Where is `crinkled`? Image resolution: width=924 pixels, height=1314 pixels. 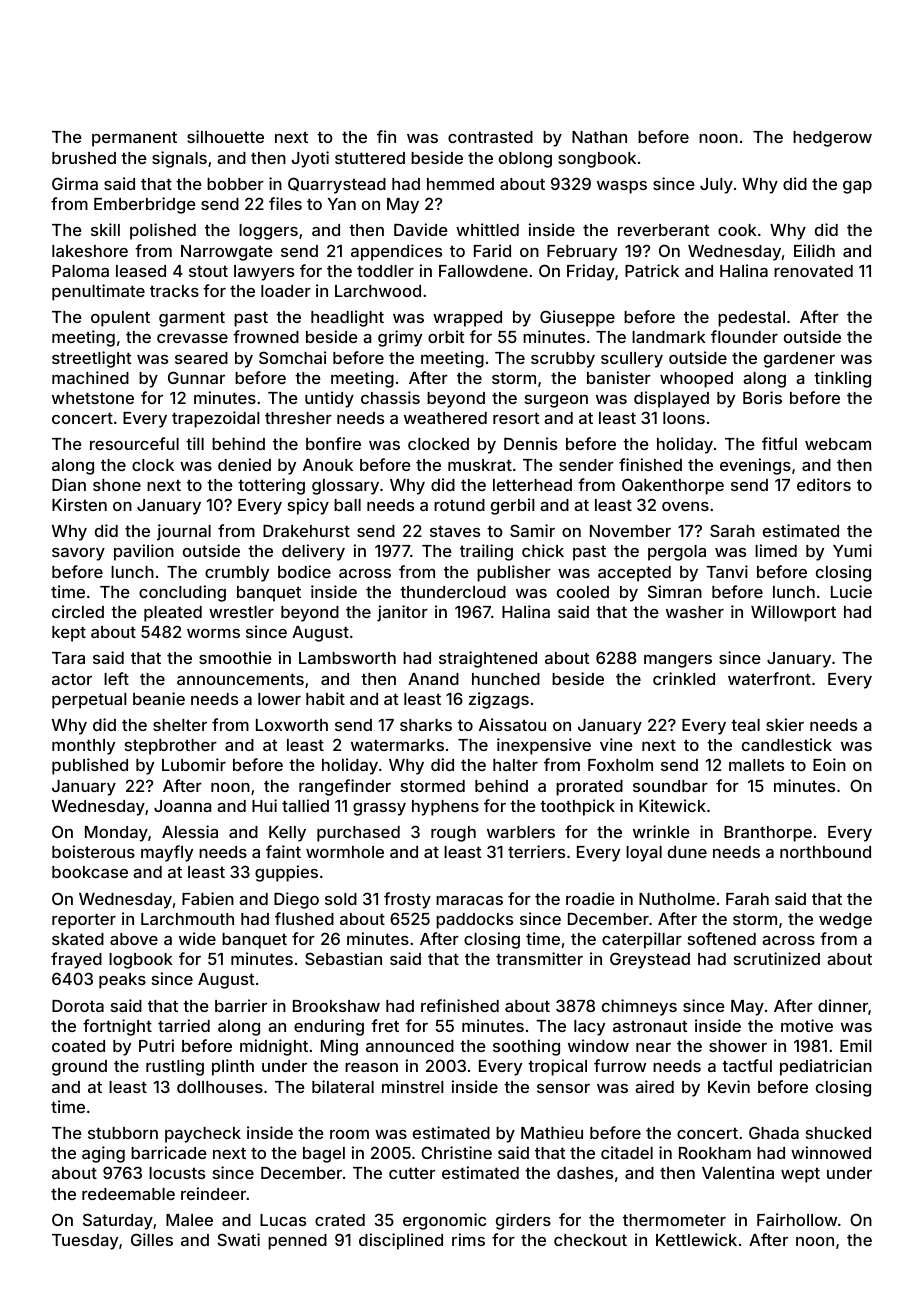
crinkled is located at coordinates (684, 678).
